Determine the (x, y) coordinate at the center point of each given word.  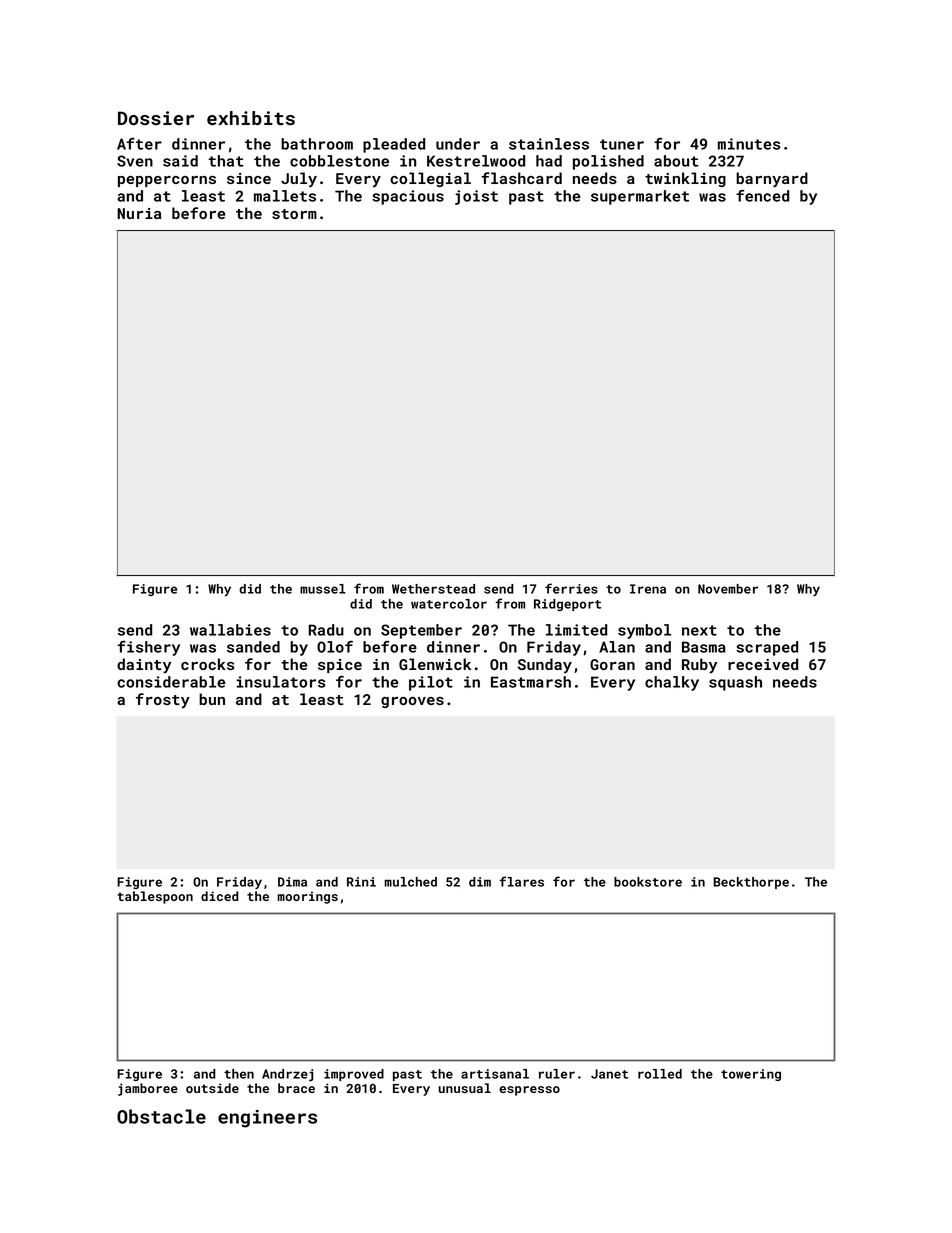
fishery (148, 648)
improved (354, 1075)
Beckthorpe (751, 883)
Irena (648, 589)
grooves (412, 702)
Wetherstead (433, 589)
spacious (408, 197)
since (249, 178)
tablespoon (155, 897)
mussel (323, 589)
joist (476, 197)
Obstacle (161, 1116)
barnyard (772, 180)
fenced (762, 196)
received (763, 664)
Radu (326, 630)
